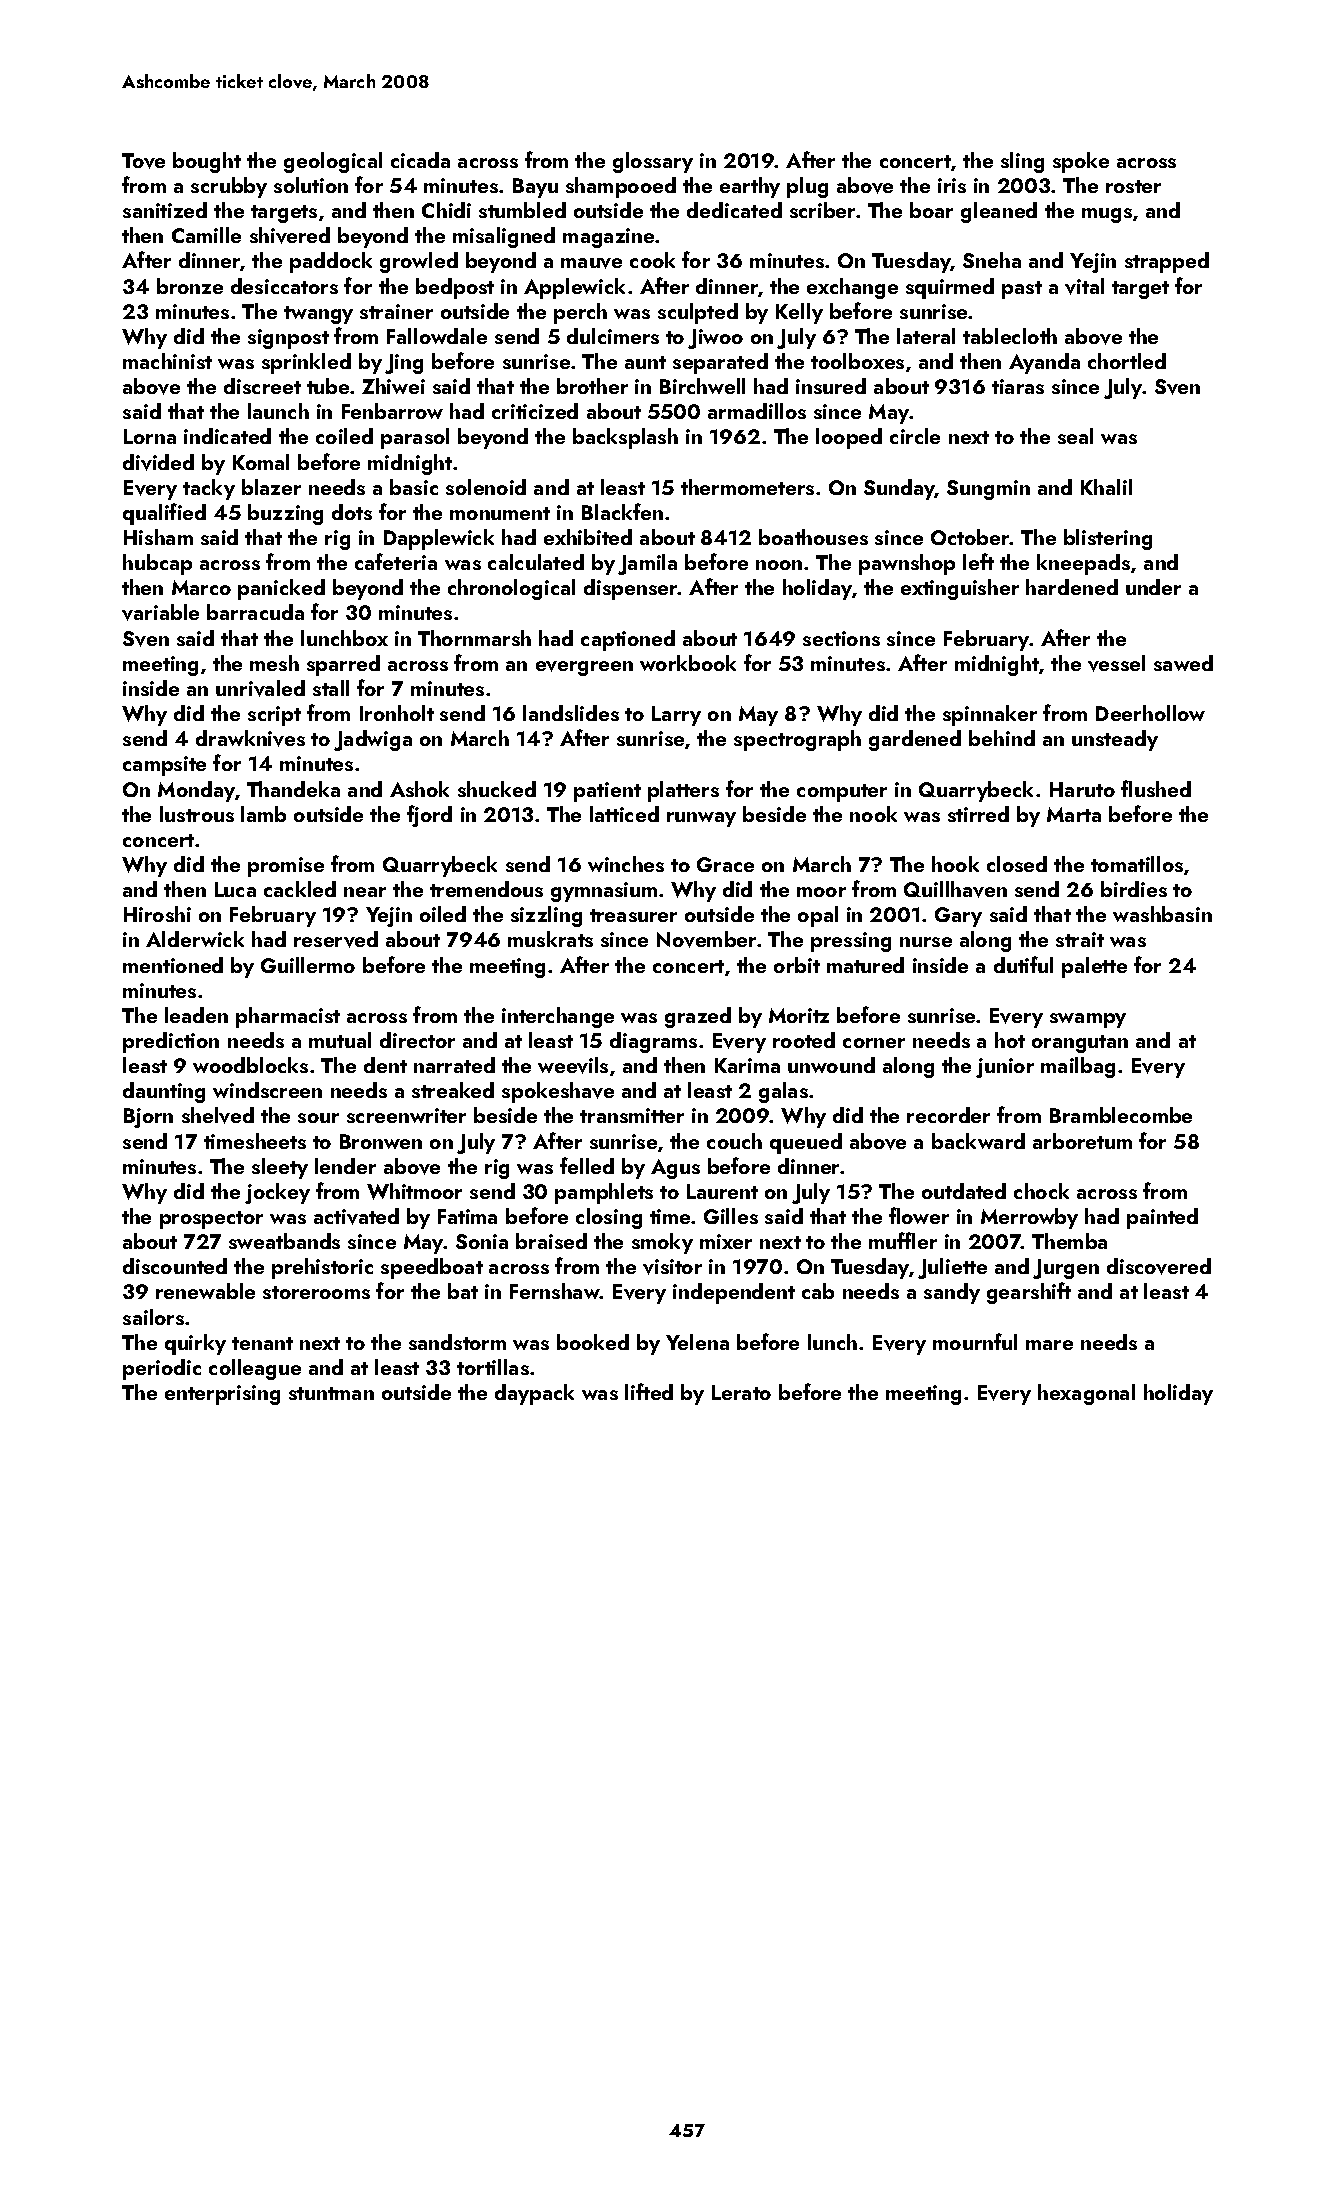 This screenshot has width=1339, height=2205. I want to click on periodic, so click(162, 1369).
